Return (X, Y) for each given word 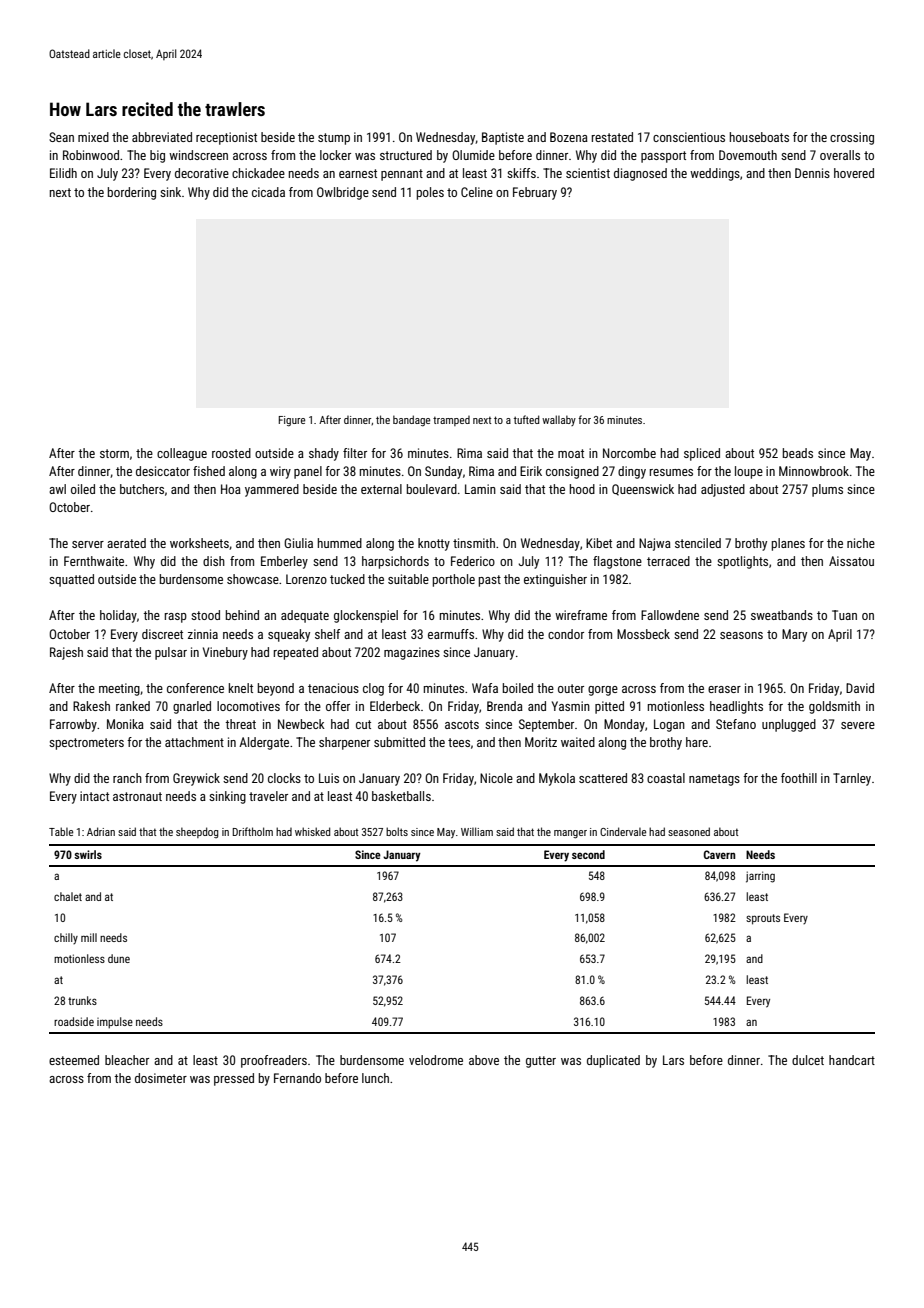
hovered (854, 173)
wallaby (559, 420)
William (477, 831)
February (535, 193)
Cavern (719, 854)
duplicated (613, 1061)
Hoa (231, 489)
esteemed (74, 1060)
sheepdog (197, 832)
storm (114, 453)
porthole (454, 580)
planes (788, 544)
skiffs (521, 173)
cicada (268, 192)
